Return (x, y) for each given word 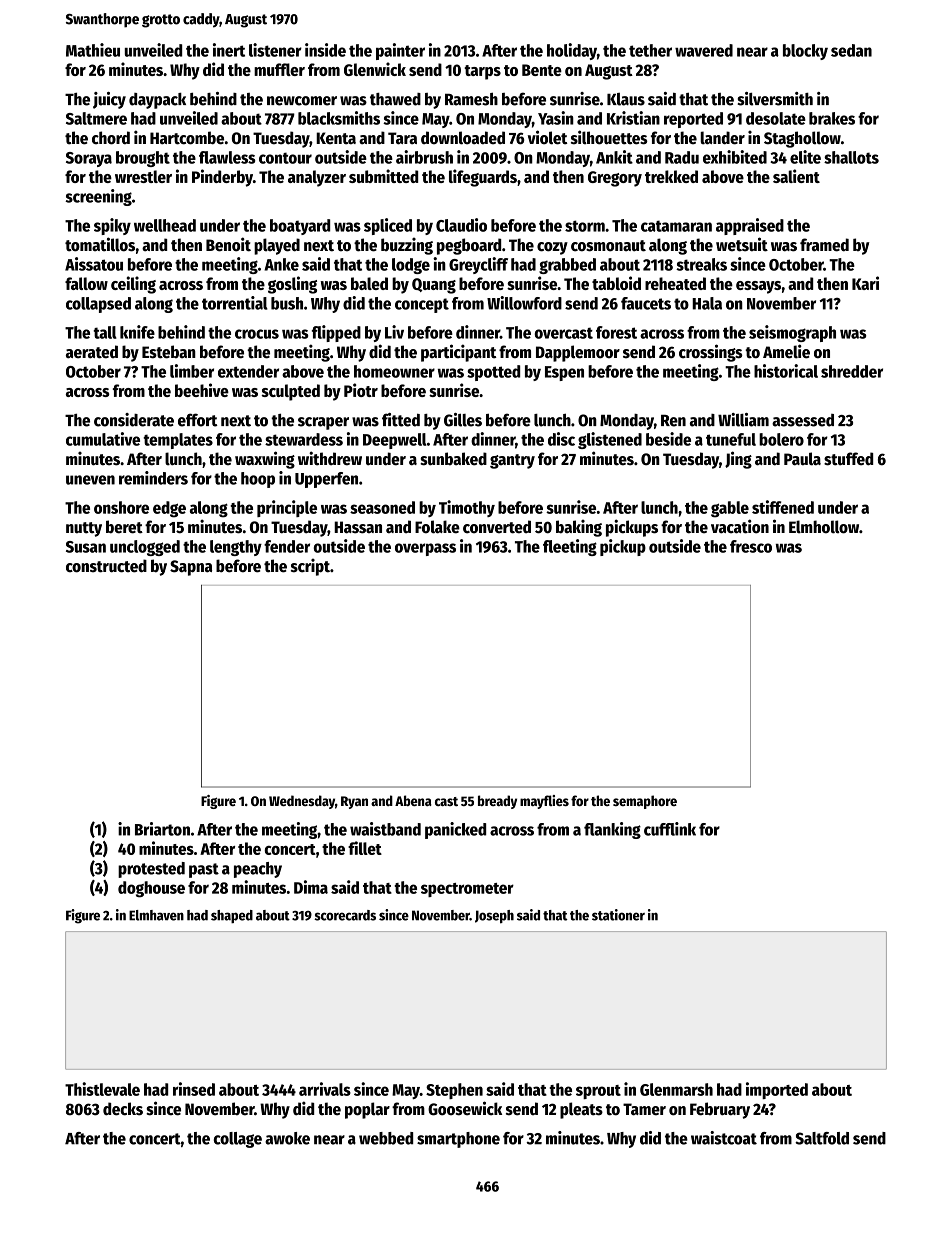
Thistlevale (102, 1089)
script (310, 567)
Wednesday (302, 802)
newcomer (302, 101)
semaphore (645, 802)
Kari (865, 283)
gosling (292, 285)
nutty (84, 529)
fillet (365, 848)
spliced (388, 226)
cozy (552, 248)
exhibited (735, 157)
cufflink (670, 829)
